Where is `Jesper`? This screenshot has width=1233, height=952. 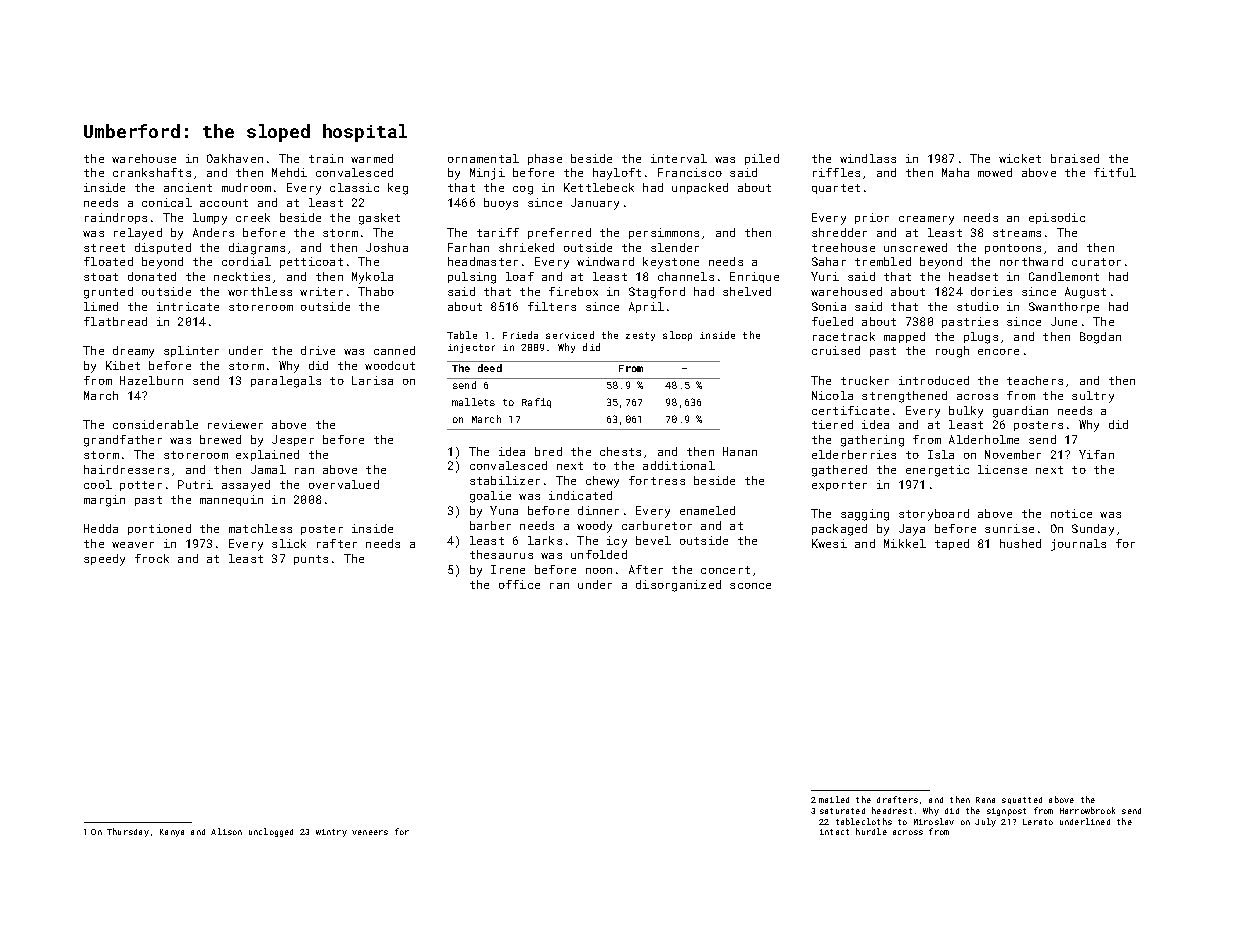 Jesper is located at coordinates (293, 440).
